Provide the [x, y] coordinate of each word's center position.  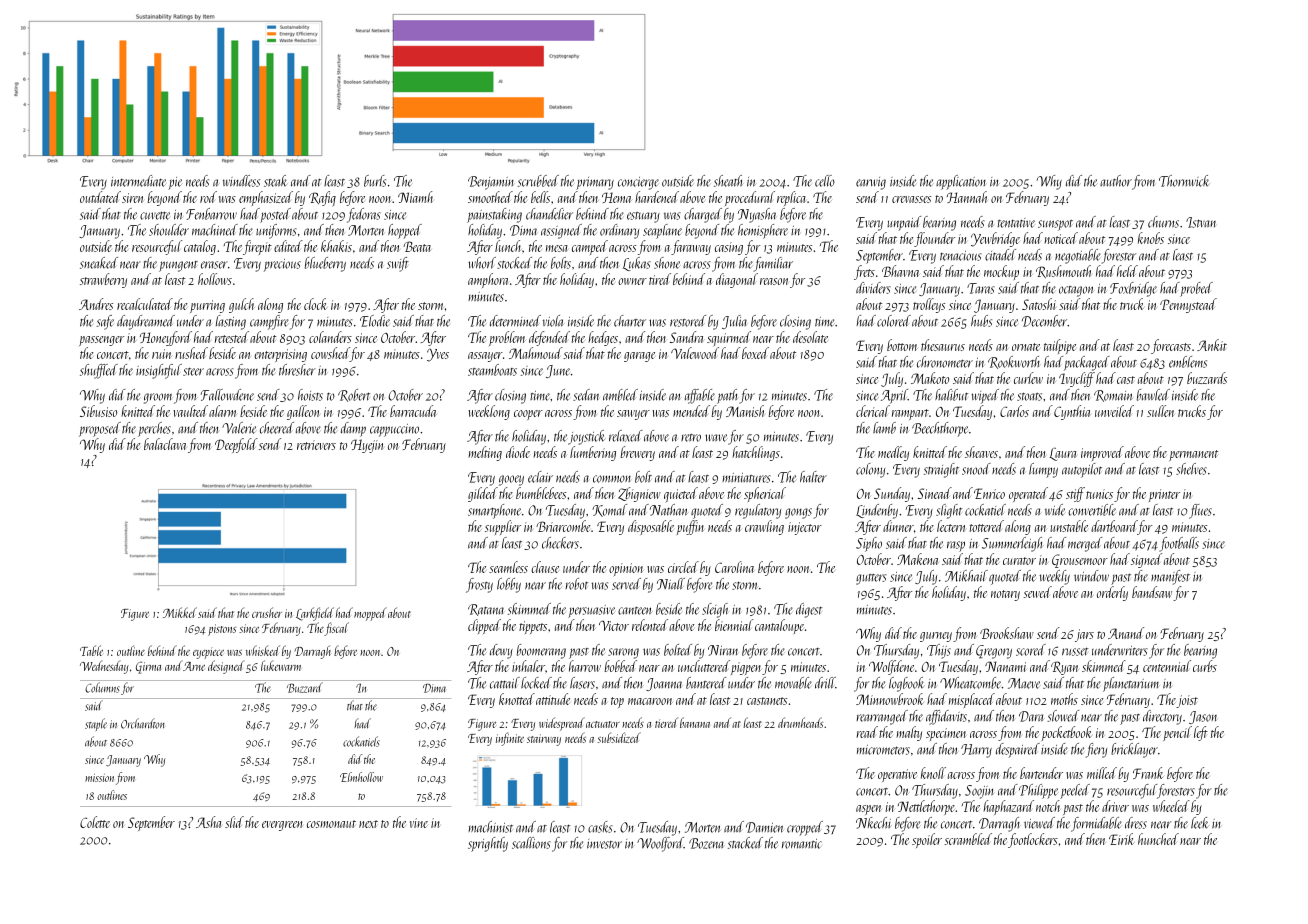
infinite [510, 739]
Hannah [967, 197]
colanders [330, 337]
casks [600, 827]
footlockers [1033, 840]
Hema [616, 197]
